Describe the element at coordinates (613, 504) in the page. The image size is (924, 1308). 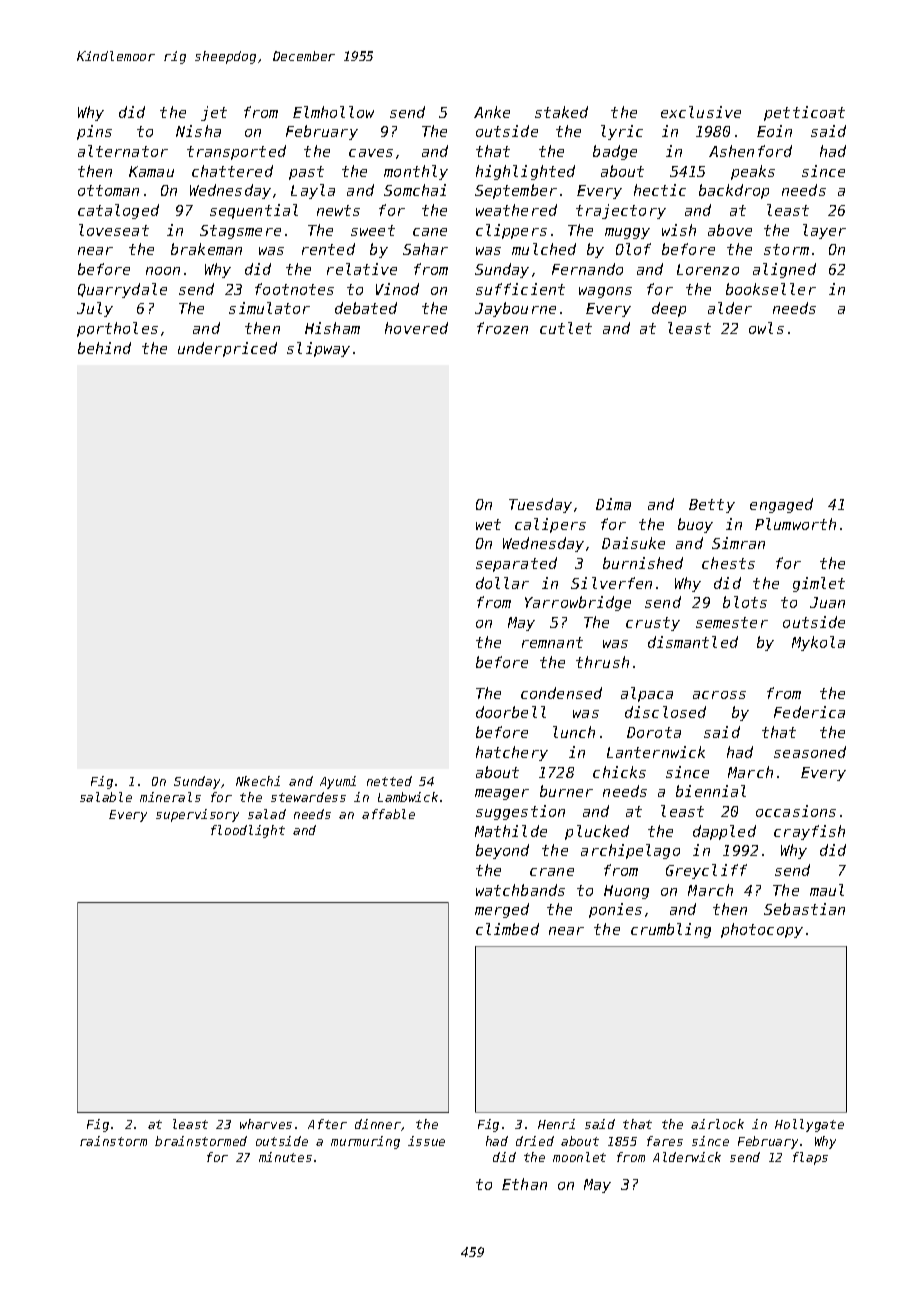
I see `Dima` at that location.
